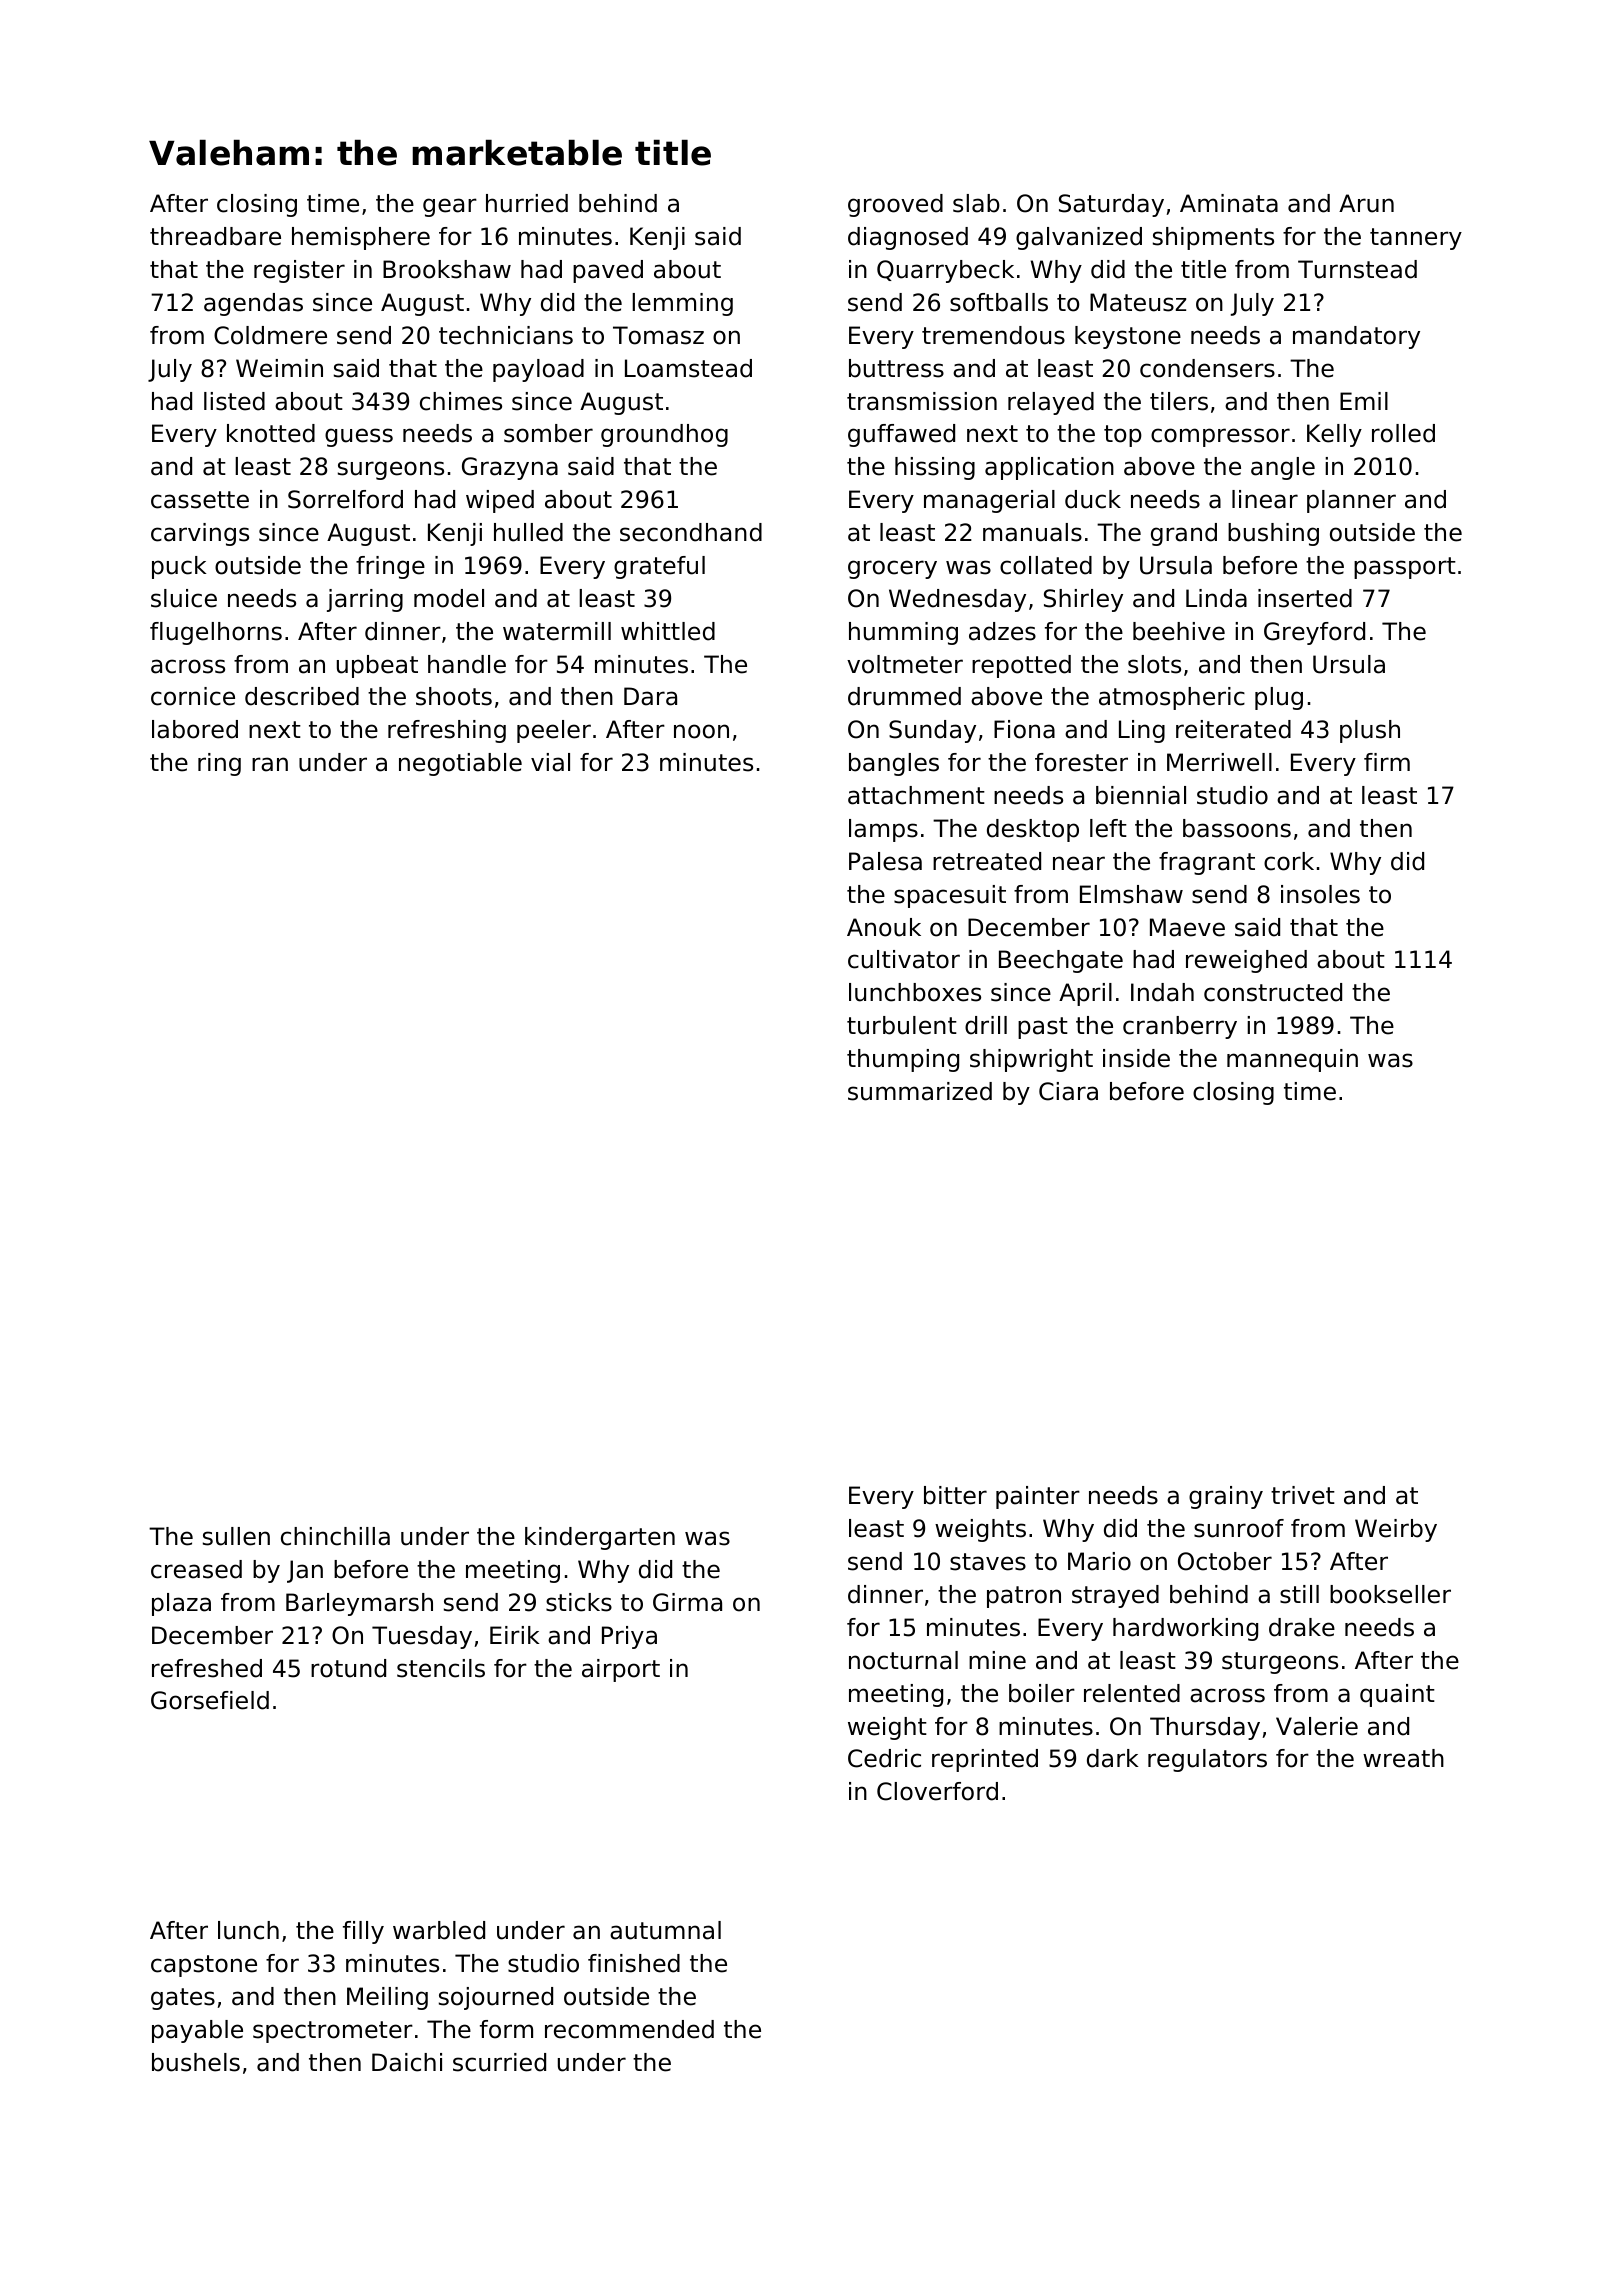 The image size is (1620, 2292). What do you see at coordinates (210, 1700) in the document?
I see `Gorsefield` at bounding box center [210, 1700].
